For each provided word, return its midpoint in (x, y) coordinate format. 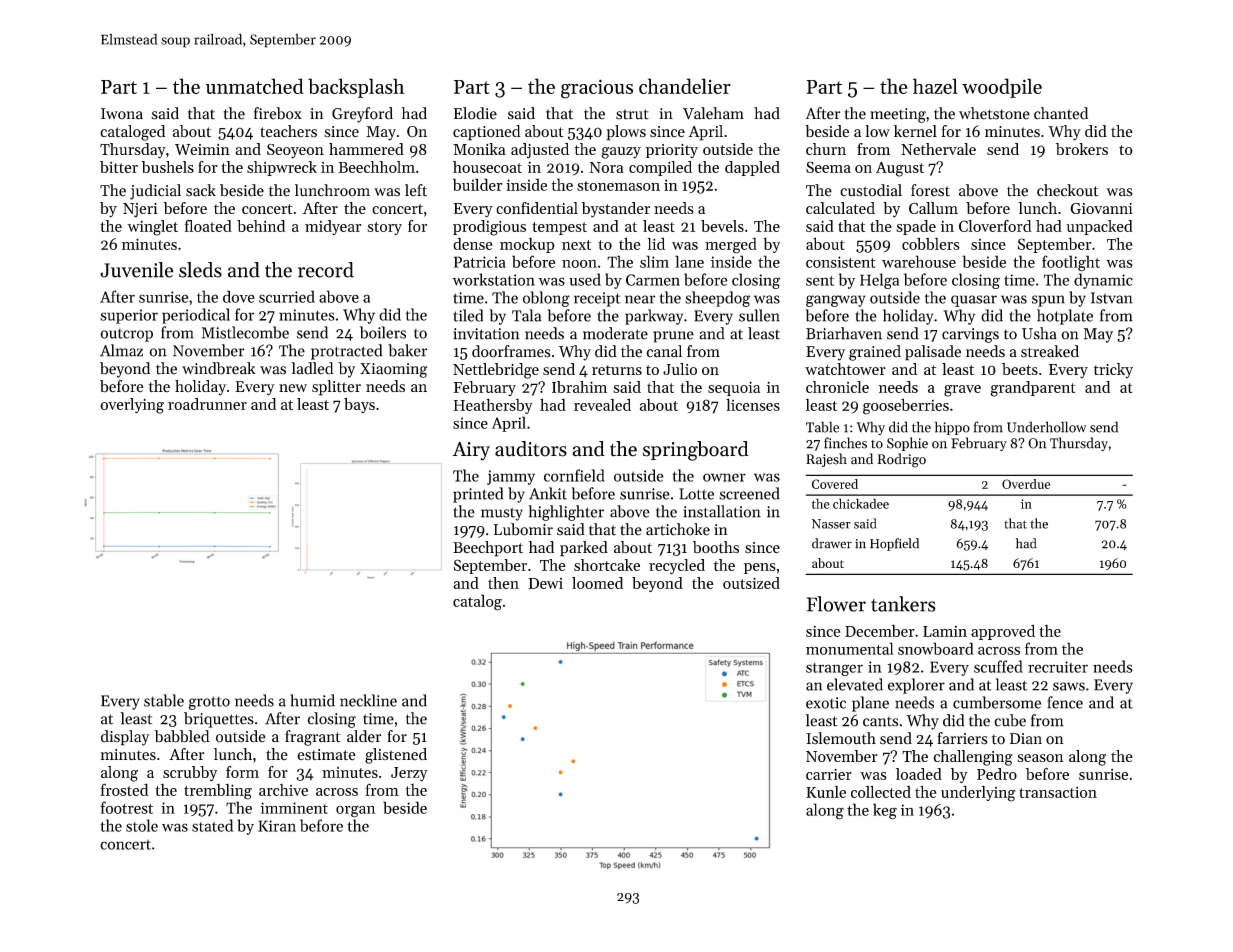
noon (579, 264)
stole (142, 825)
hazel (935, 86)
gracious (597, 89)
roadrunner (207, 404)
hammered (366, 149)
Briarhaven (844, 333)
